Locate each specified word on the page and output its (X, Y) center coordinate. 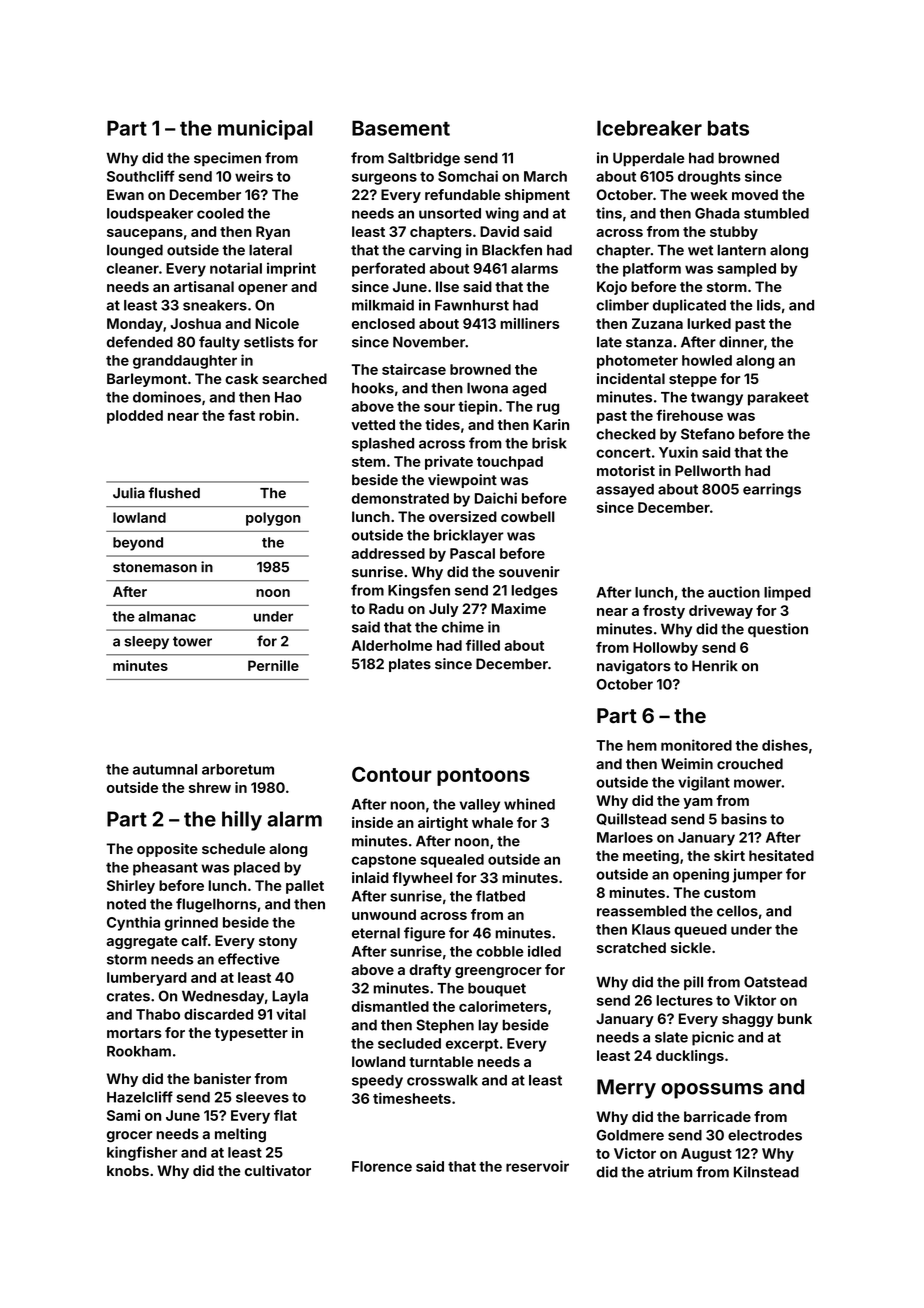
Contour (392, 774)
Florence (382, 1166)
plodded (135, 417)
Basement (401, 128)
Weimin (687, 764)
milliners (530, 323)
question (778, 630)
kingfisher (142, 1153)
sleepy (146, 642)
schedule (233, 848)
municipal (265, 130)
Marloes (625, 837)
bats (728, 128)
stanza (649, 342)
